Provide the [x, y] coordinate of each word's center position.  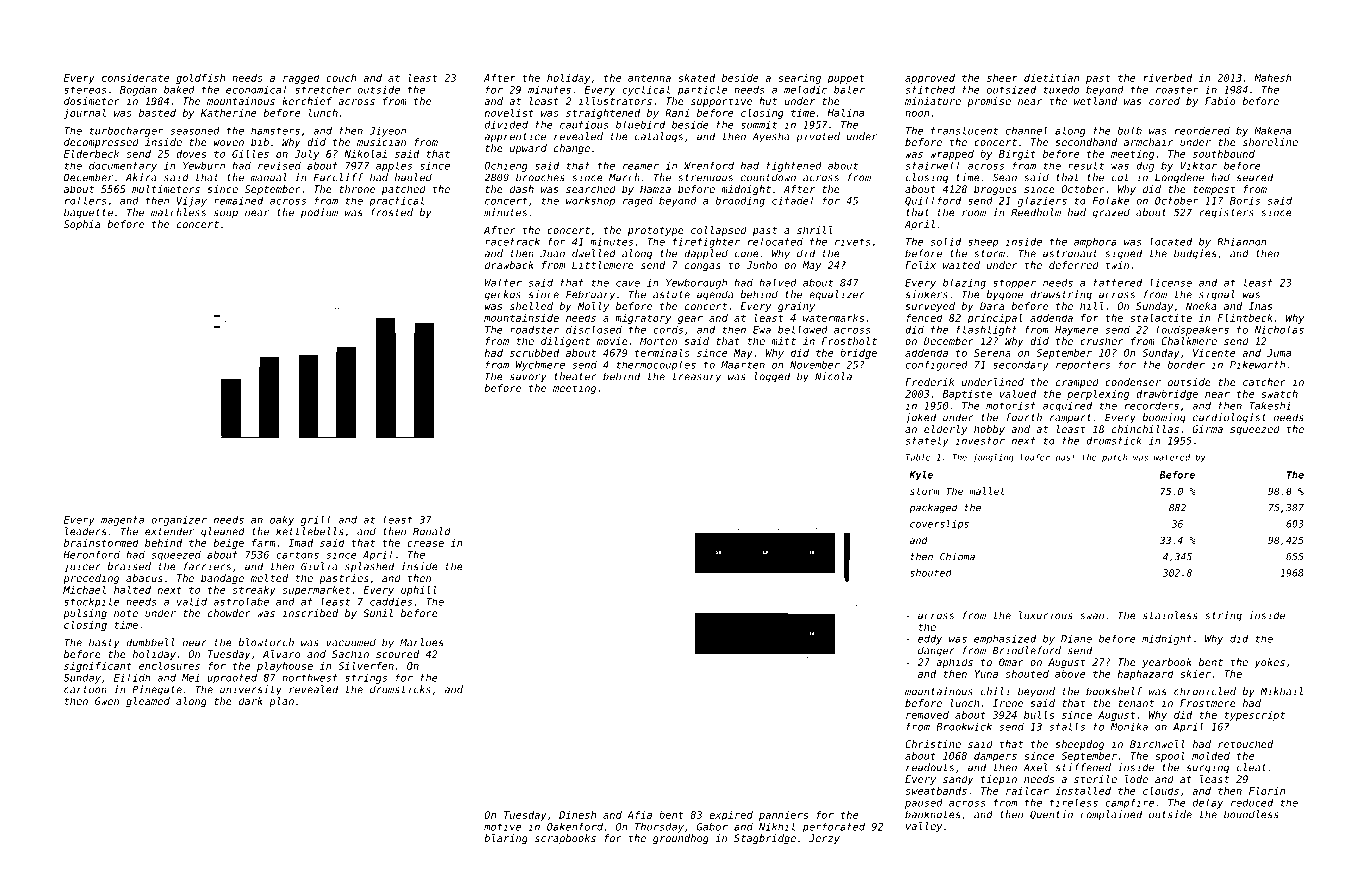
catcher [1264, 382]
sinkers [926, 294]
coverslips [939, 525]
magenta [122, 521]
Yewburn [204, 166]
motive [502, 827]
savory [528, 378]
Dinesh [577, 815]
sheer [1002, 78]
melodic [805, 89]
